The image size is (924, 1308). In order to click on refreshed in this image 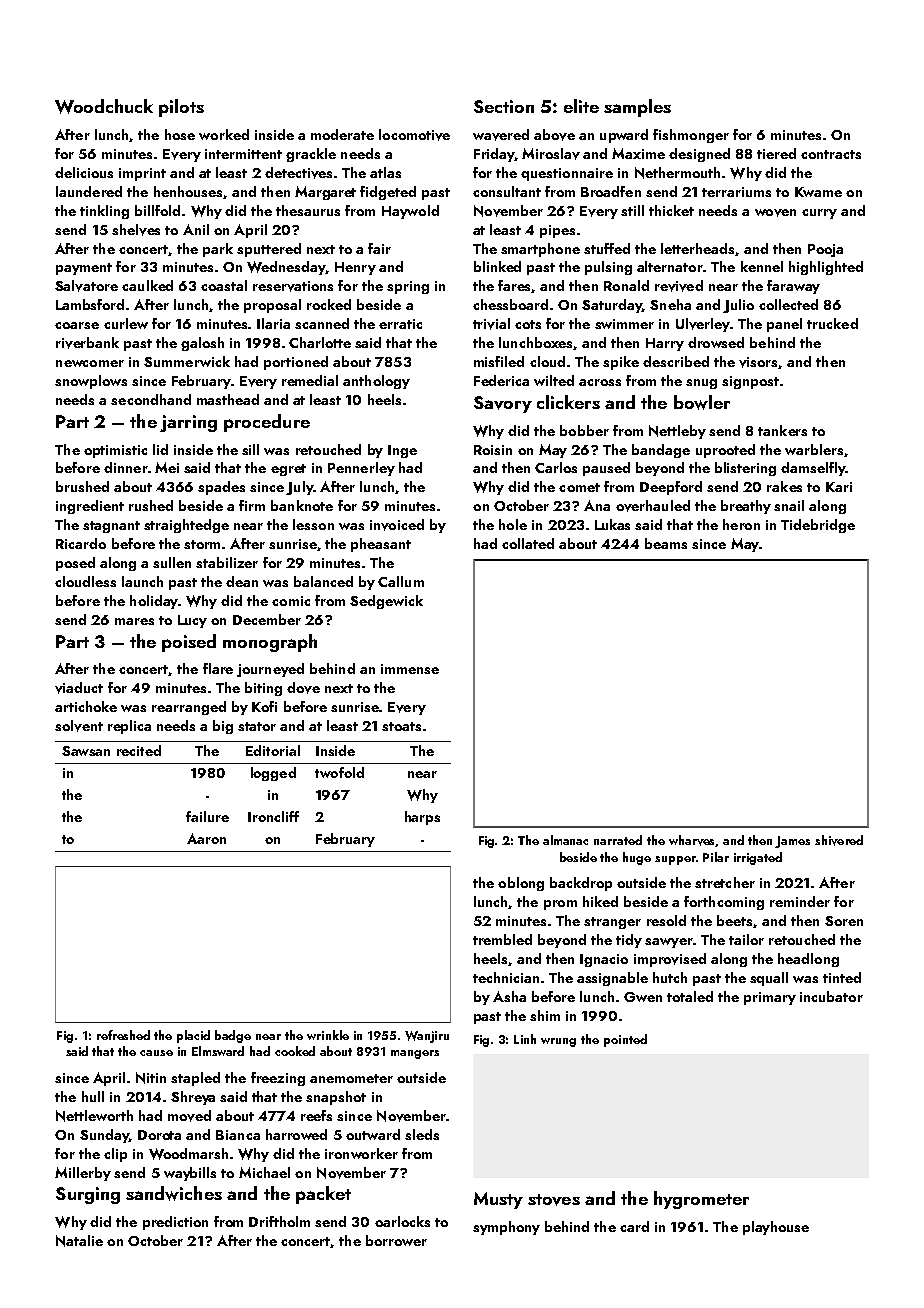, I will do `click(123, 1035)`.
